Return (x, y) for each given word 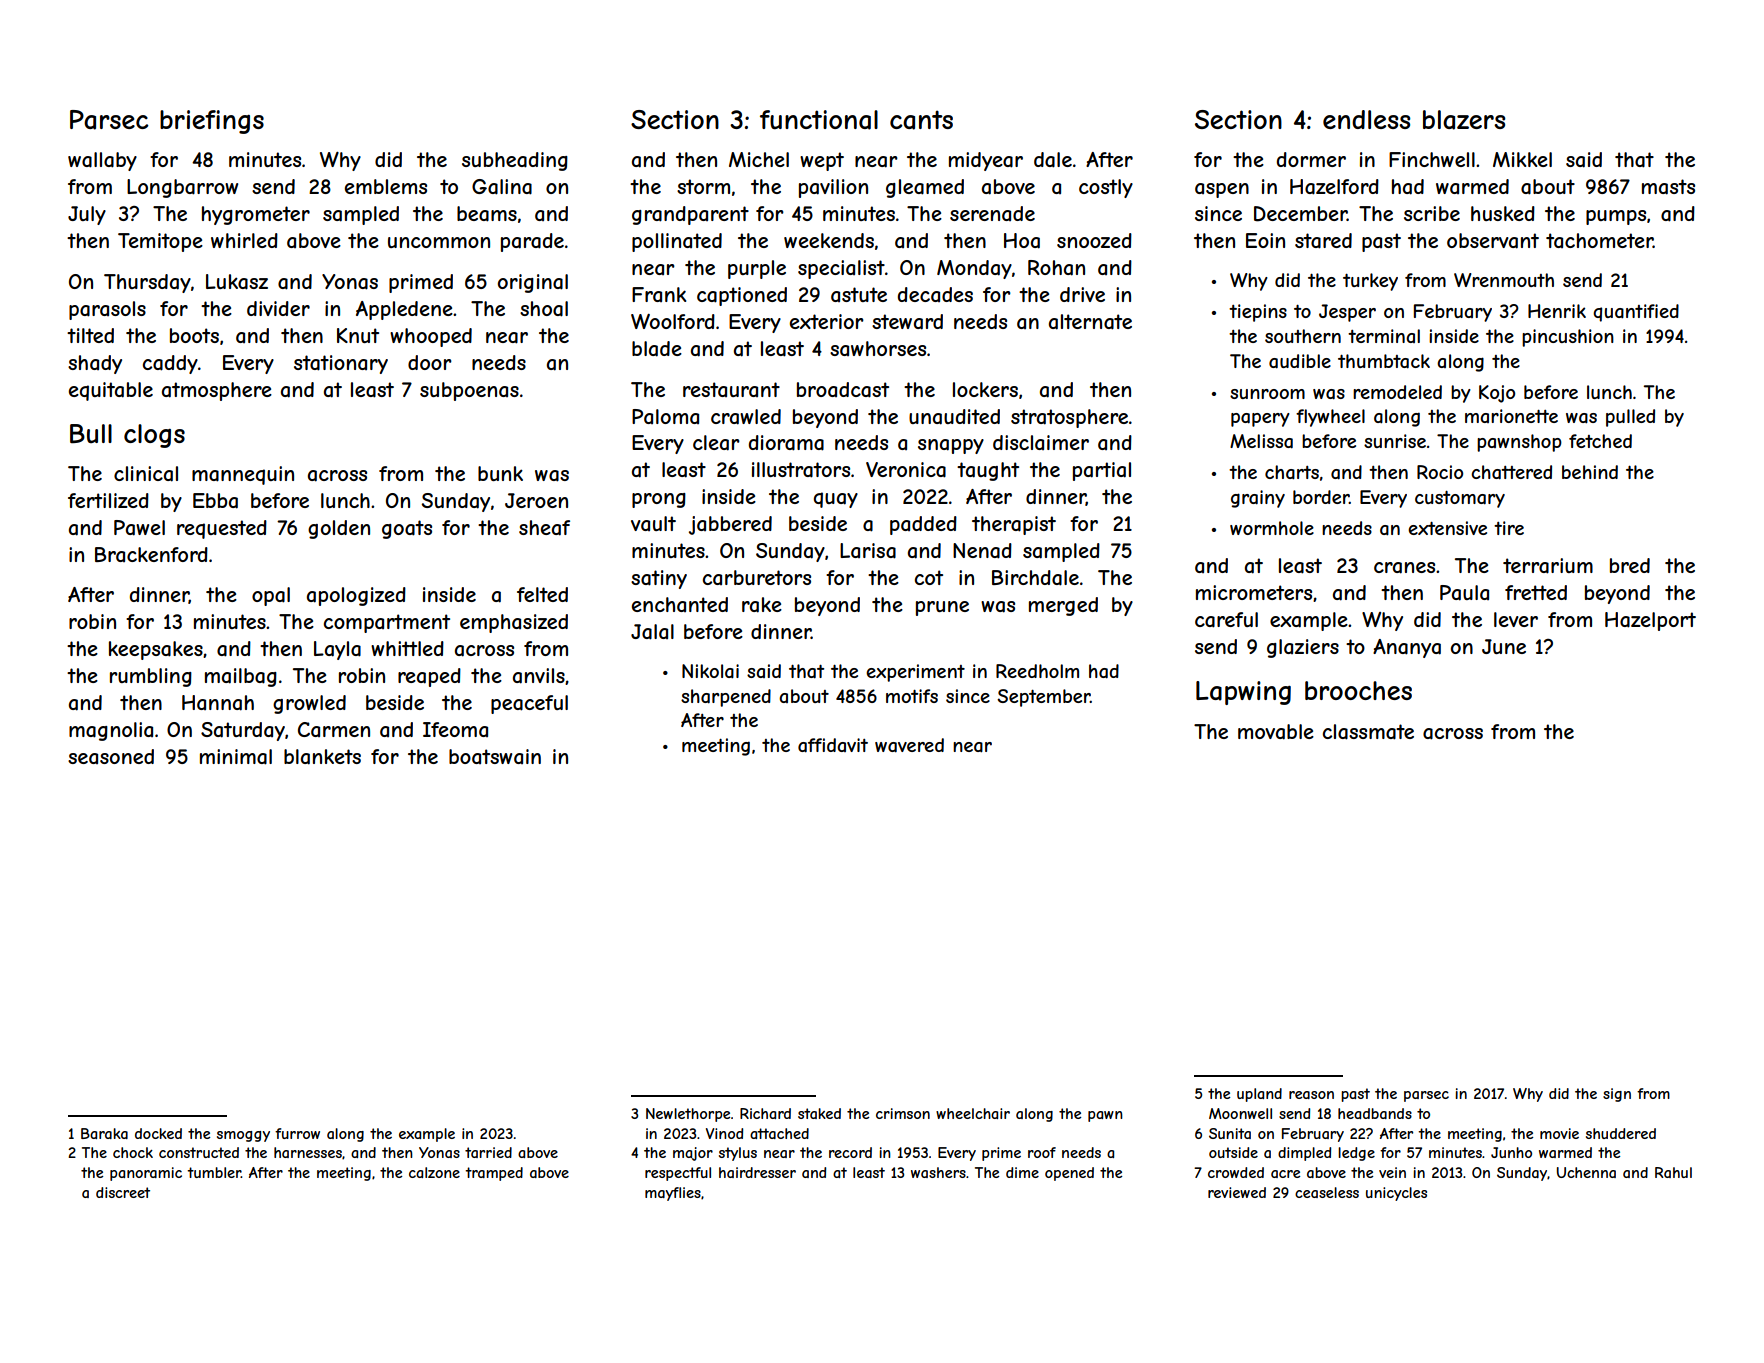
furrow (297, 1133)
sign (1617, 1095)
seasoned (111, 756)
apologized (356, 596)
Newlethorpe (688, 1115)
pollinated (677, 242)
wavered (909, 745)
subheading (515, 161)
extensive (1447, 528)
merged (1063, 606)
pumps (1616, 217)
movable (1276, 732)
